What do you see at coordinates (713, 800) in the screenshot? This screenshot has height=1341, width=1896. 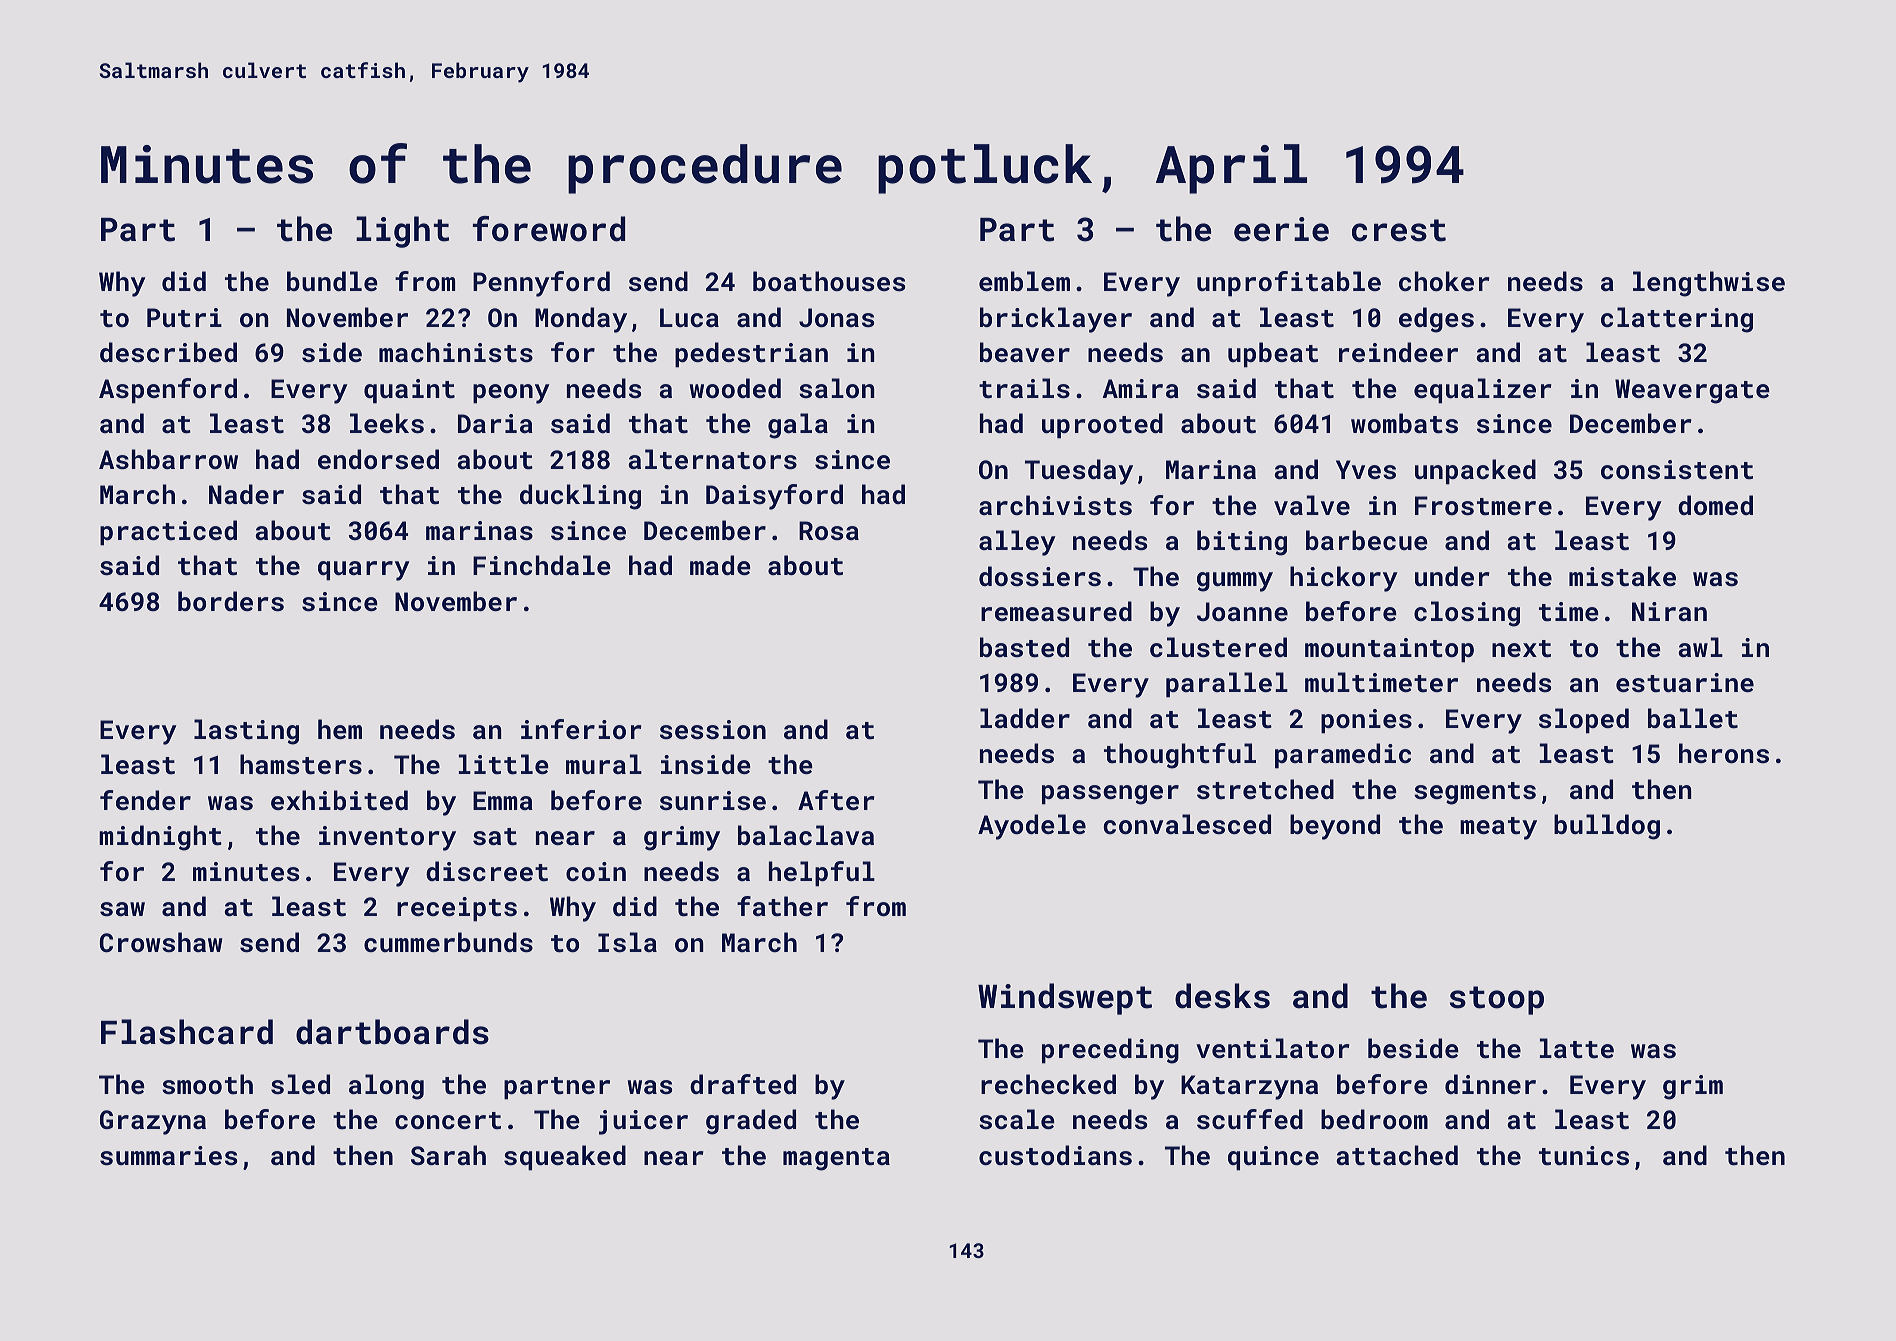 I see `sunrise` at bounding box center [713, 800].
